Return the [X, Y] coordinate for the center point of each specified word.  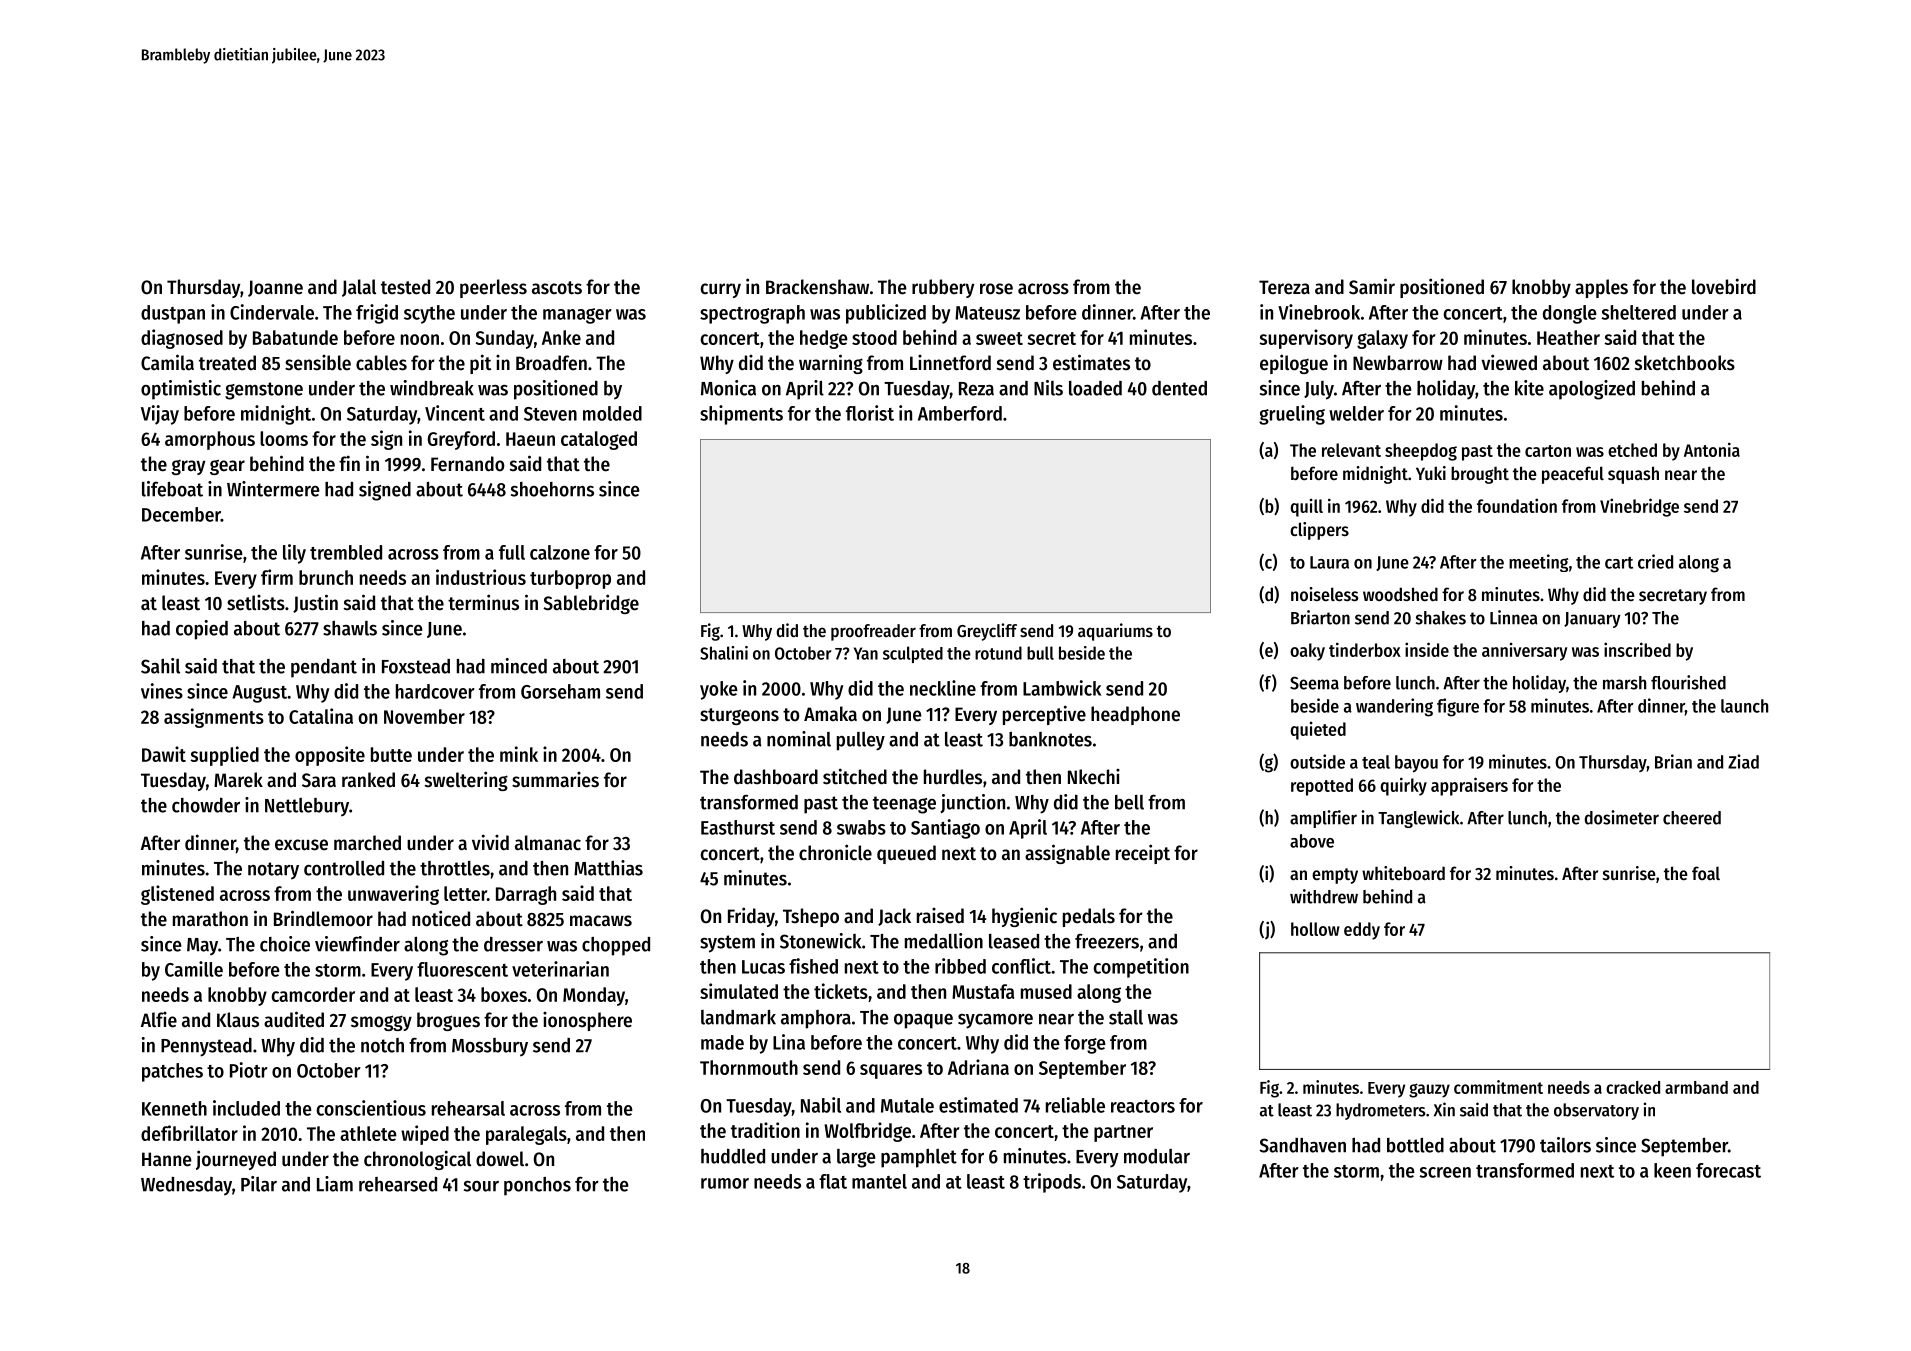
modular [1157, 1156]
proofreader [873, 632]
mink [519, 754]
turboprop [570, 579]
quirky [1404, 786]
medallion [944, 941]
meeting [1538, 563]
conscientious [371, 1108]
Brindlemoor [323, 918]
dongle [1570, 314]
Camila [167, 362]
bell [1129, 802]
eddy [1362, 931]
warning [831, 364]
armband [1696, 1087]
